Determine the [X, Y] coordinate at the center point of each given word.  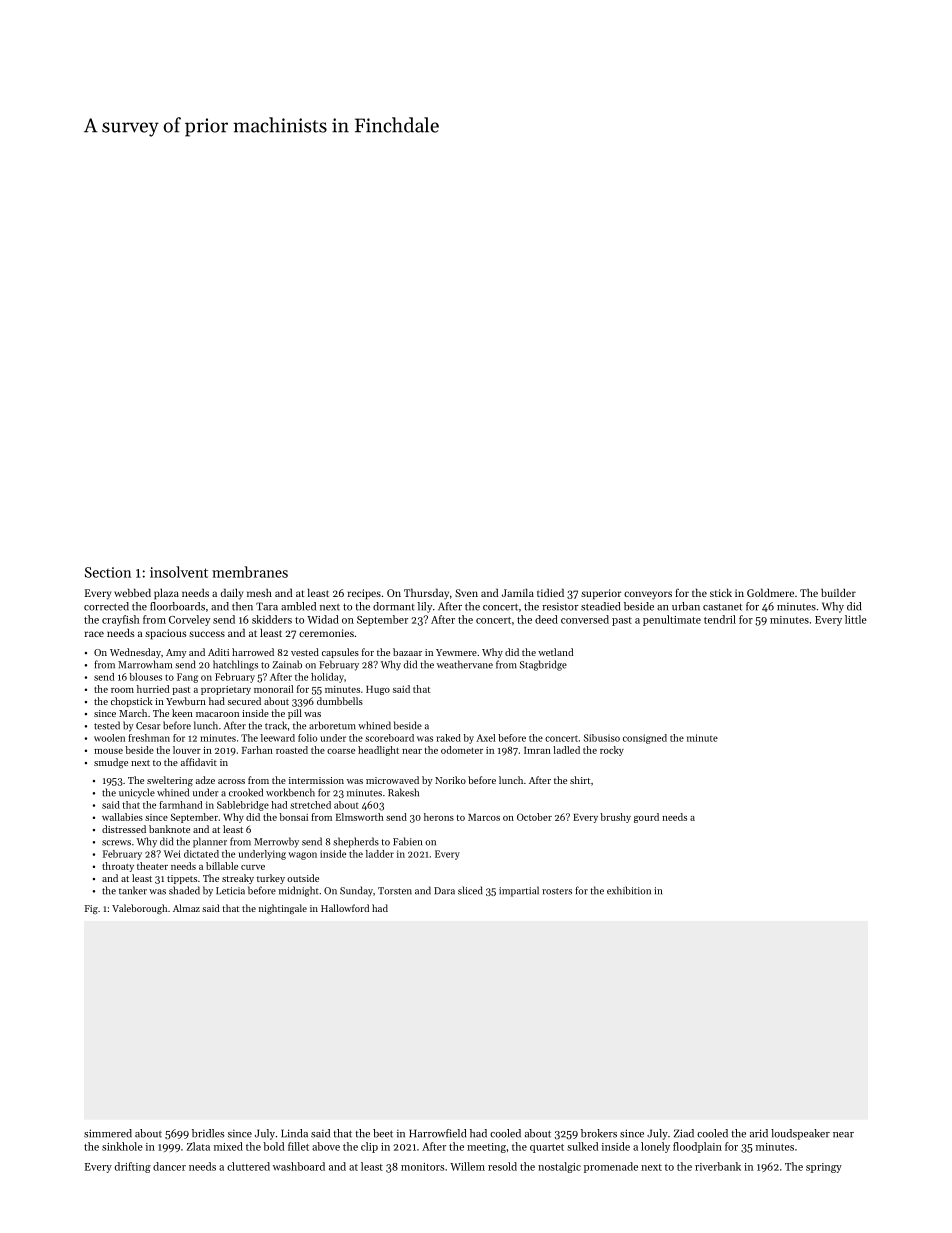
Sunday [356, 891]
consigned [645, 739]
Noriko [450, 780]
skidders [272, 619]
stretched [310, 805]
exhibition [629, 890]
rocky [612, 751]
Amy [176, 653]
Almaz [186, 908]
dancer [169, 1166]
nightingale [283, 909]
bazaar [407, 652]
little [856, 619]
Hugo [378, 690]
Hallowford [345, 908]
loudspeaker [800, 1134]
